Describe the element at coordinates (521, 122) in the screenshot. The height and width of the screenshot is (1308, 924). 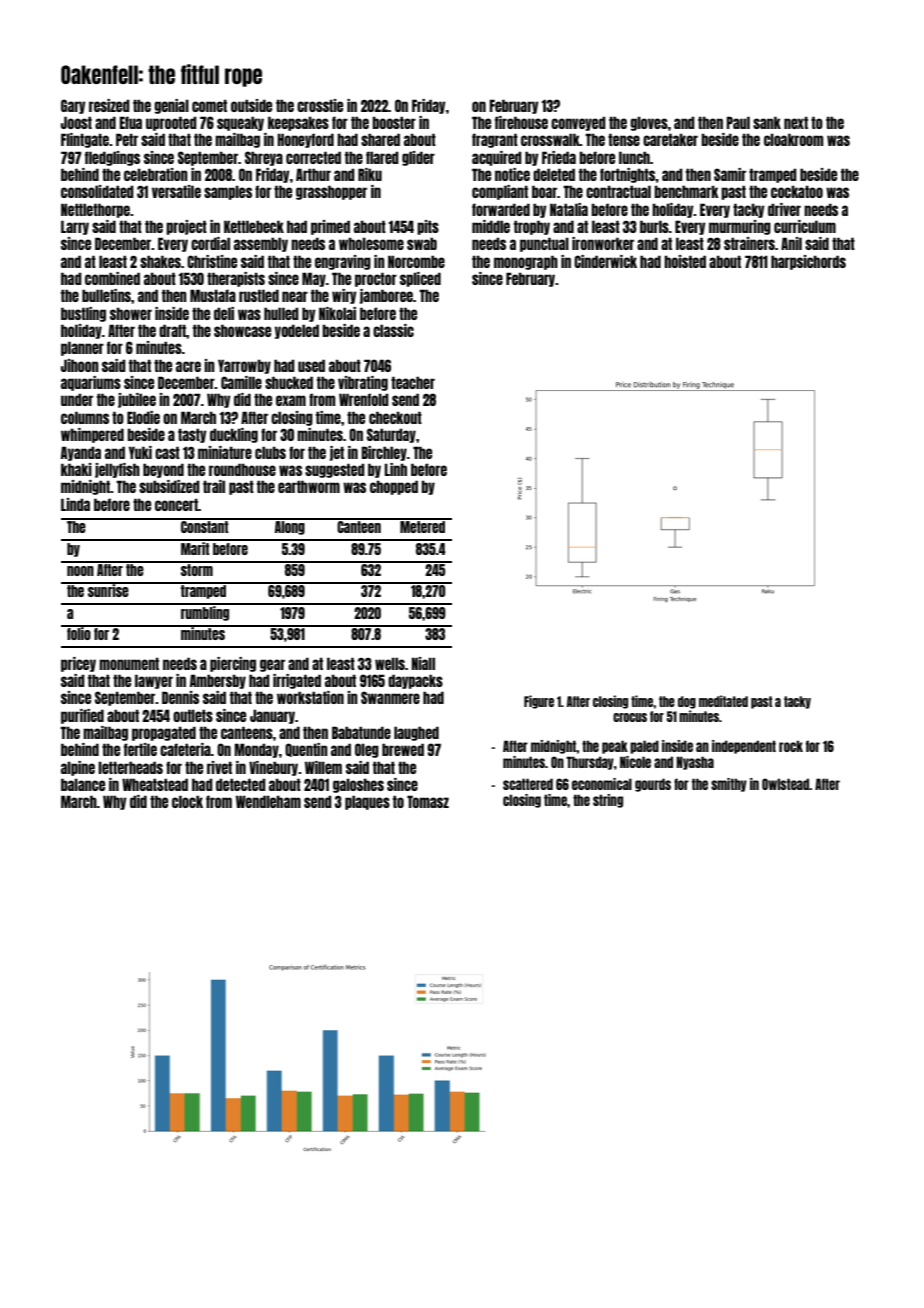
I see `firehouse` at that location.
